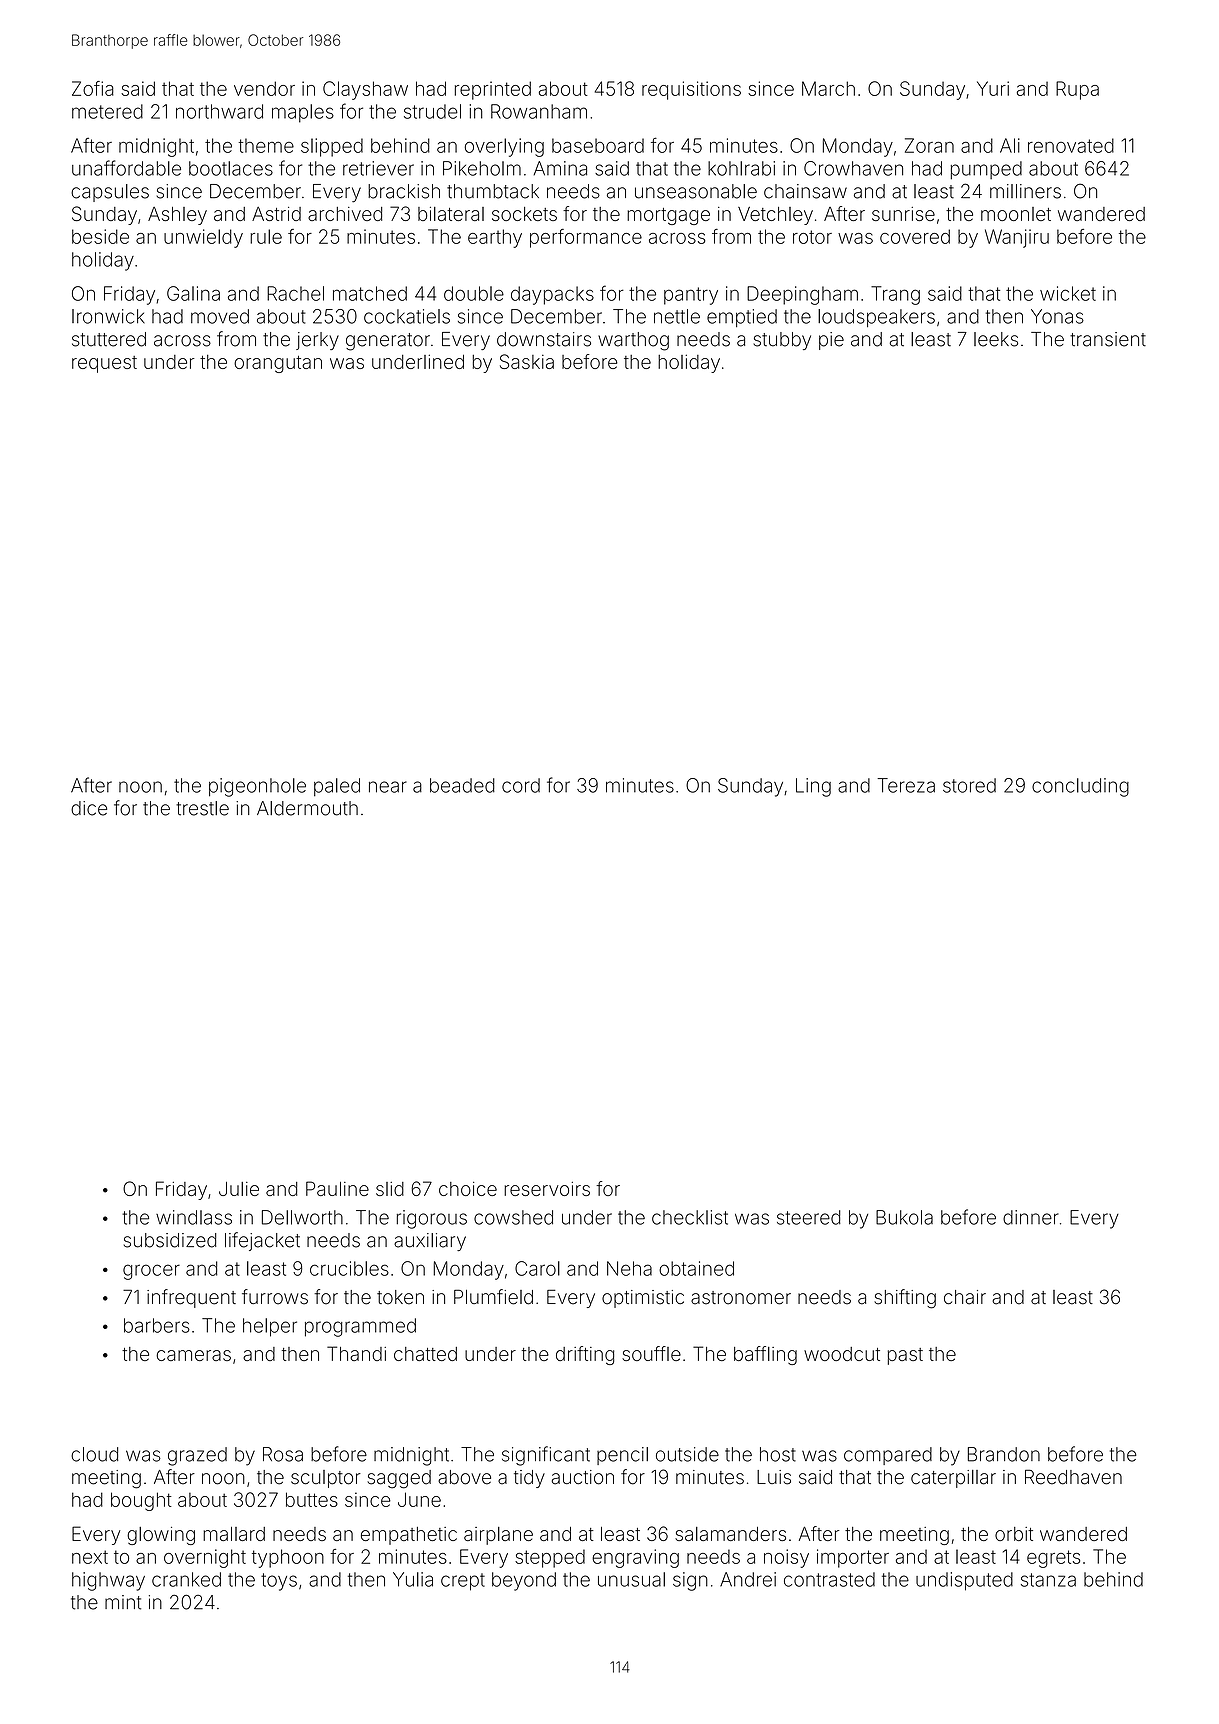  Describe the element at coordinates (1071, 145) in the screenshot. I see `renovated` at that location.
